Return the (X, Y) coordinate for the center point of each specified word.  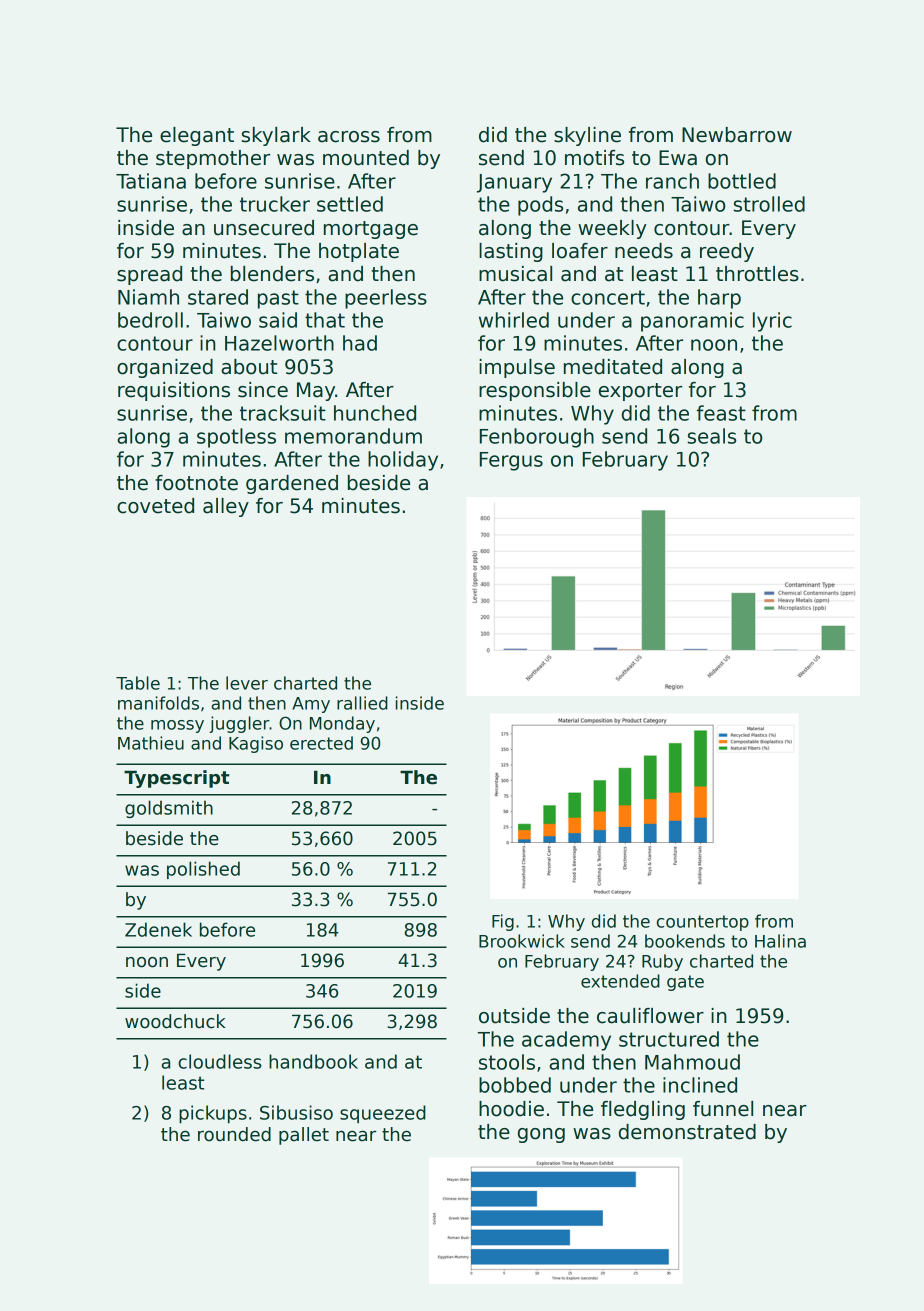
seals (711, 436)
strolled (769, 204)
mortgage (371, 230)
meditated (613, 367)
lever (247, 683)
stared (218, 297)
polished (203, 870)
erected (321, 743)
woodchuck (175, 1021)
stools (507, 1062)
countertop (703, 923)
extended (620, 981)
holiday (403, 461)
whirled (514, 320)
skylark (276, 136)
